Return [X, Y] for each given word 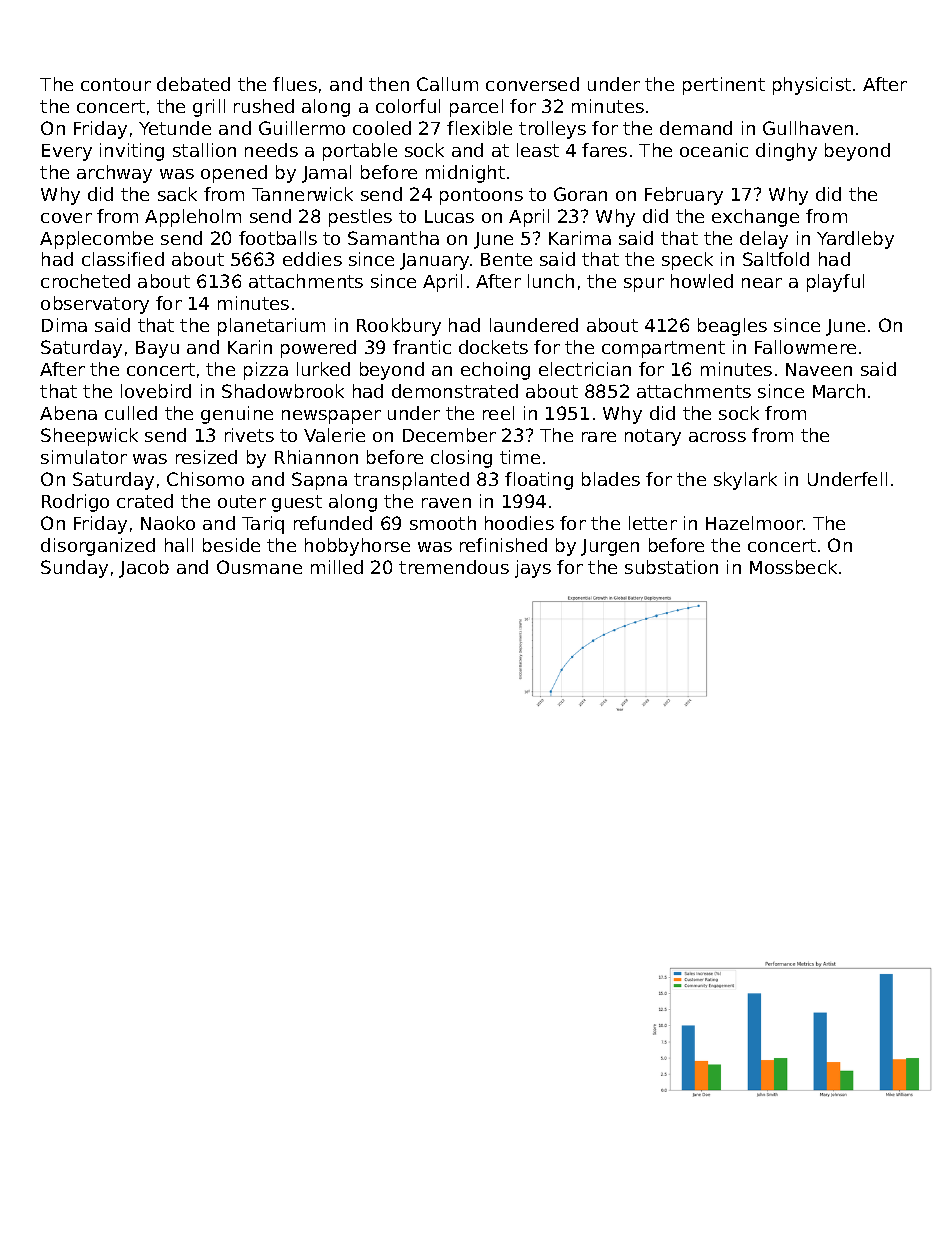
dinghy [786, 152]
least [538, 150]
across [717, 437]
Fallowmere [805, 347]
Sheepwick [89, 437]
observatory [95, 305]
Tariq [263, 525]
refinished [503, 545]
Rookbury [399, 327]
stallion [204, 150]
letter [653, 523]
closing [461, 459]
